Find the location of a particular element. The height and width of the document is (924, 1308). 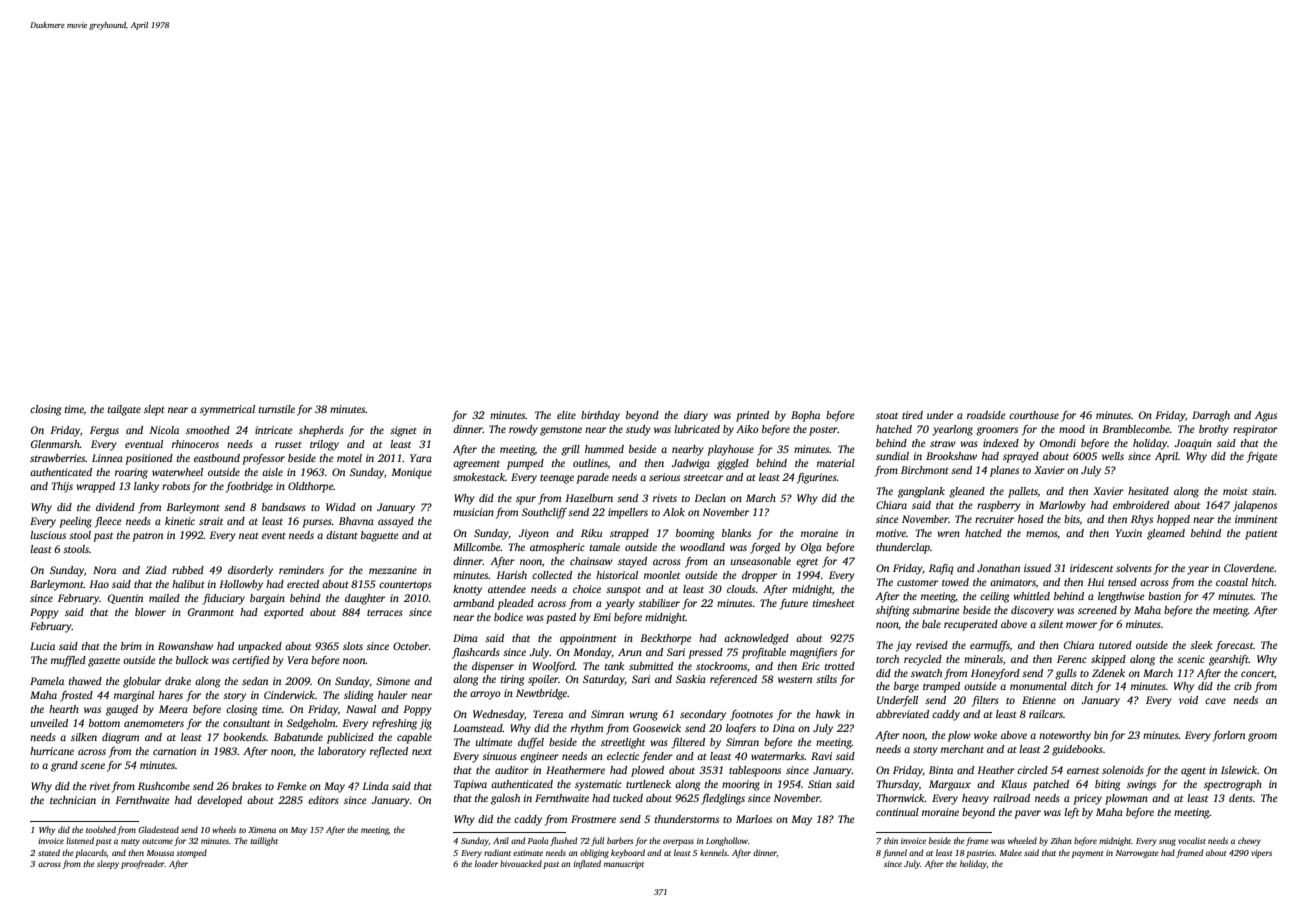

sleepy is located at coordinates (108, 864).
